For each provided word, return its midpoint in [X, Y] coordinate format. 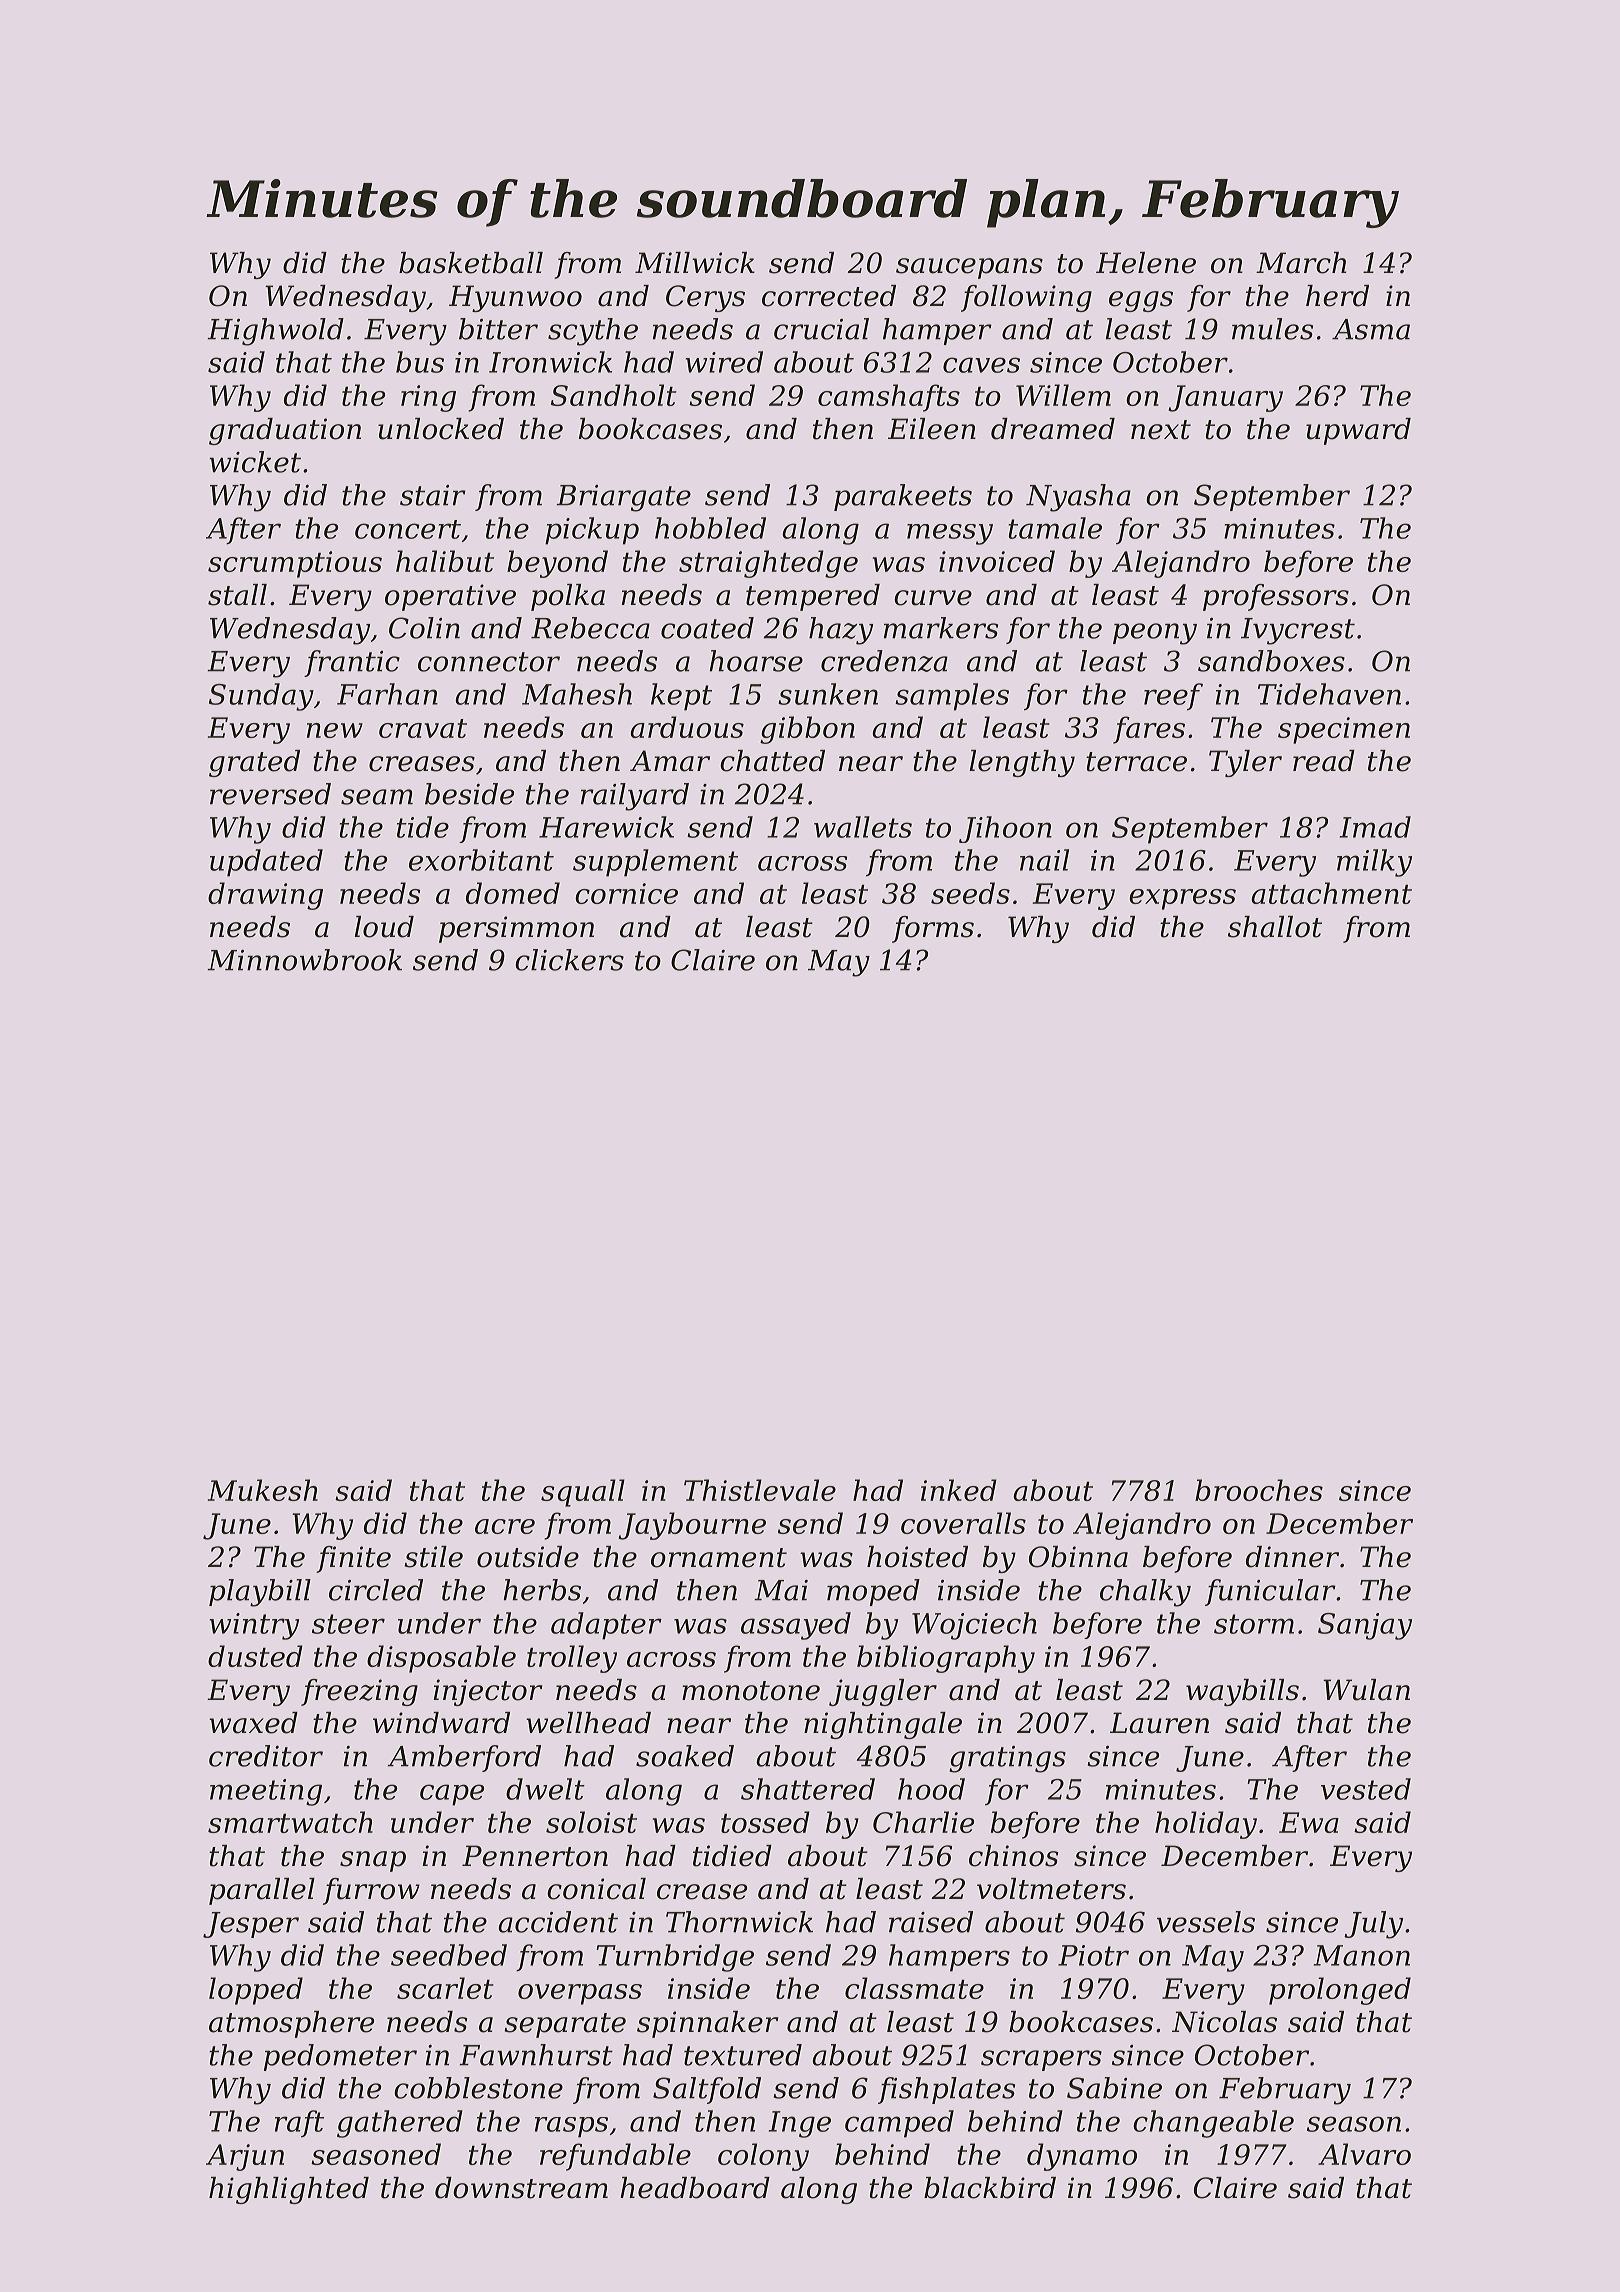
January [1225, 398]
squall [583, 1493]
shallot [1275, 927]
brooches [1259, 1490]
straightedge [768, 564]
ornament [719, 1558]
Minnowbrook [304, 960]
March [1301, 263]
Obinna [1078, 1557]
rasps [571, 2127]
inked [959, 1490]
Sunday [261, 697]
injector [488, 1692]
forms [933, 929]
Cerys [705, 298]
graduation [285, 431]
